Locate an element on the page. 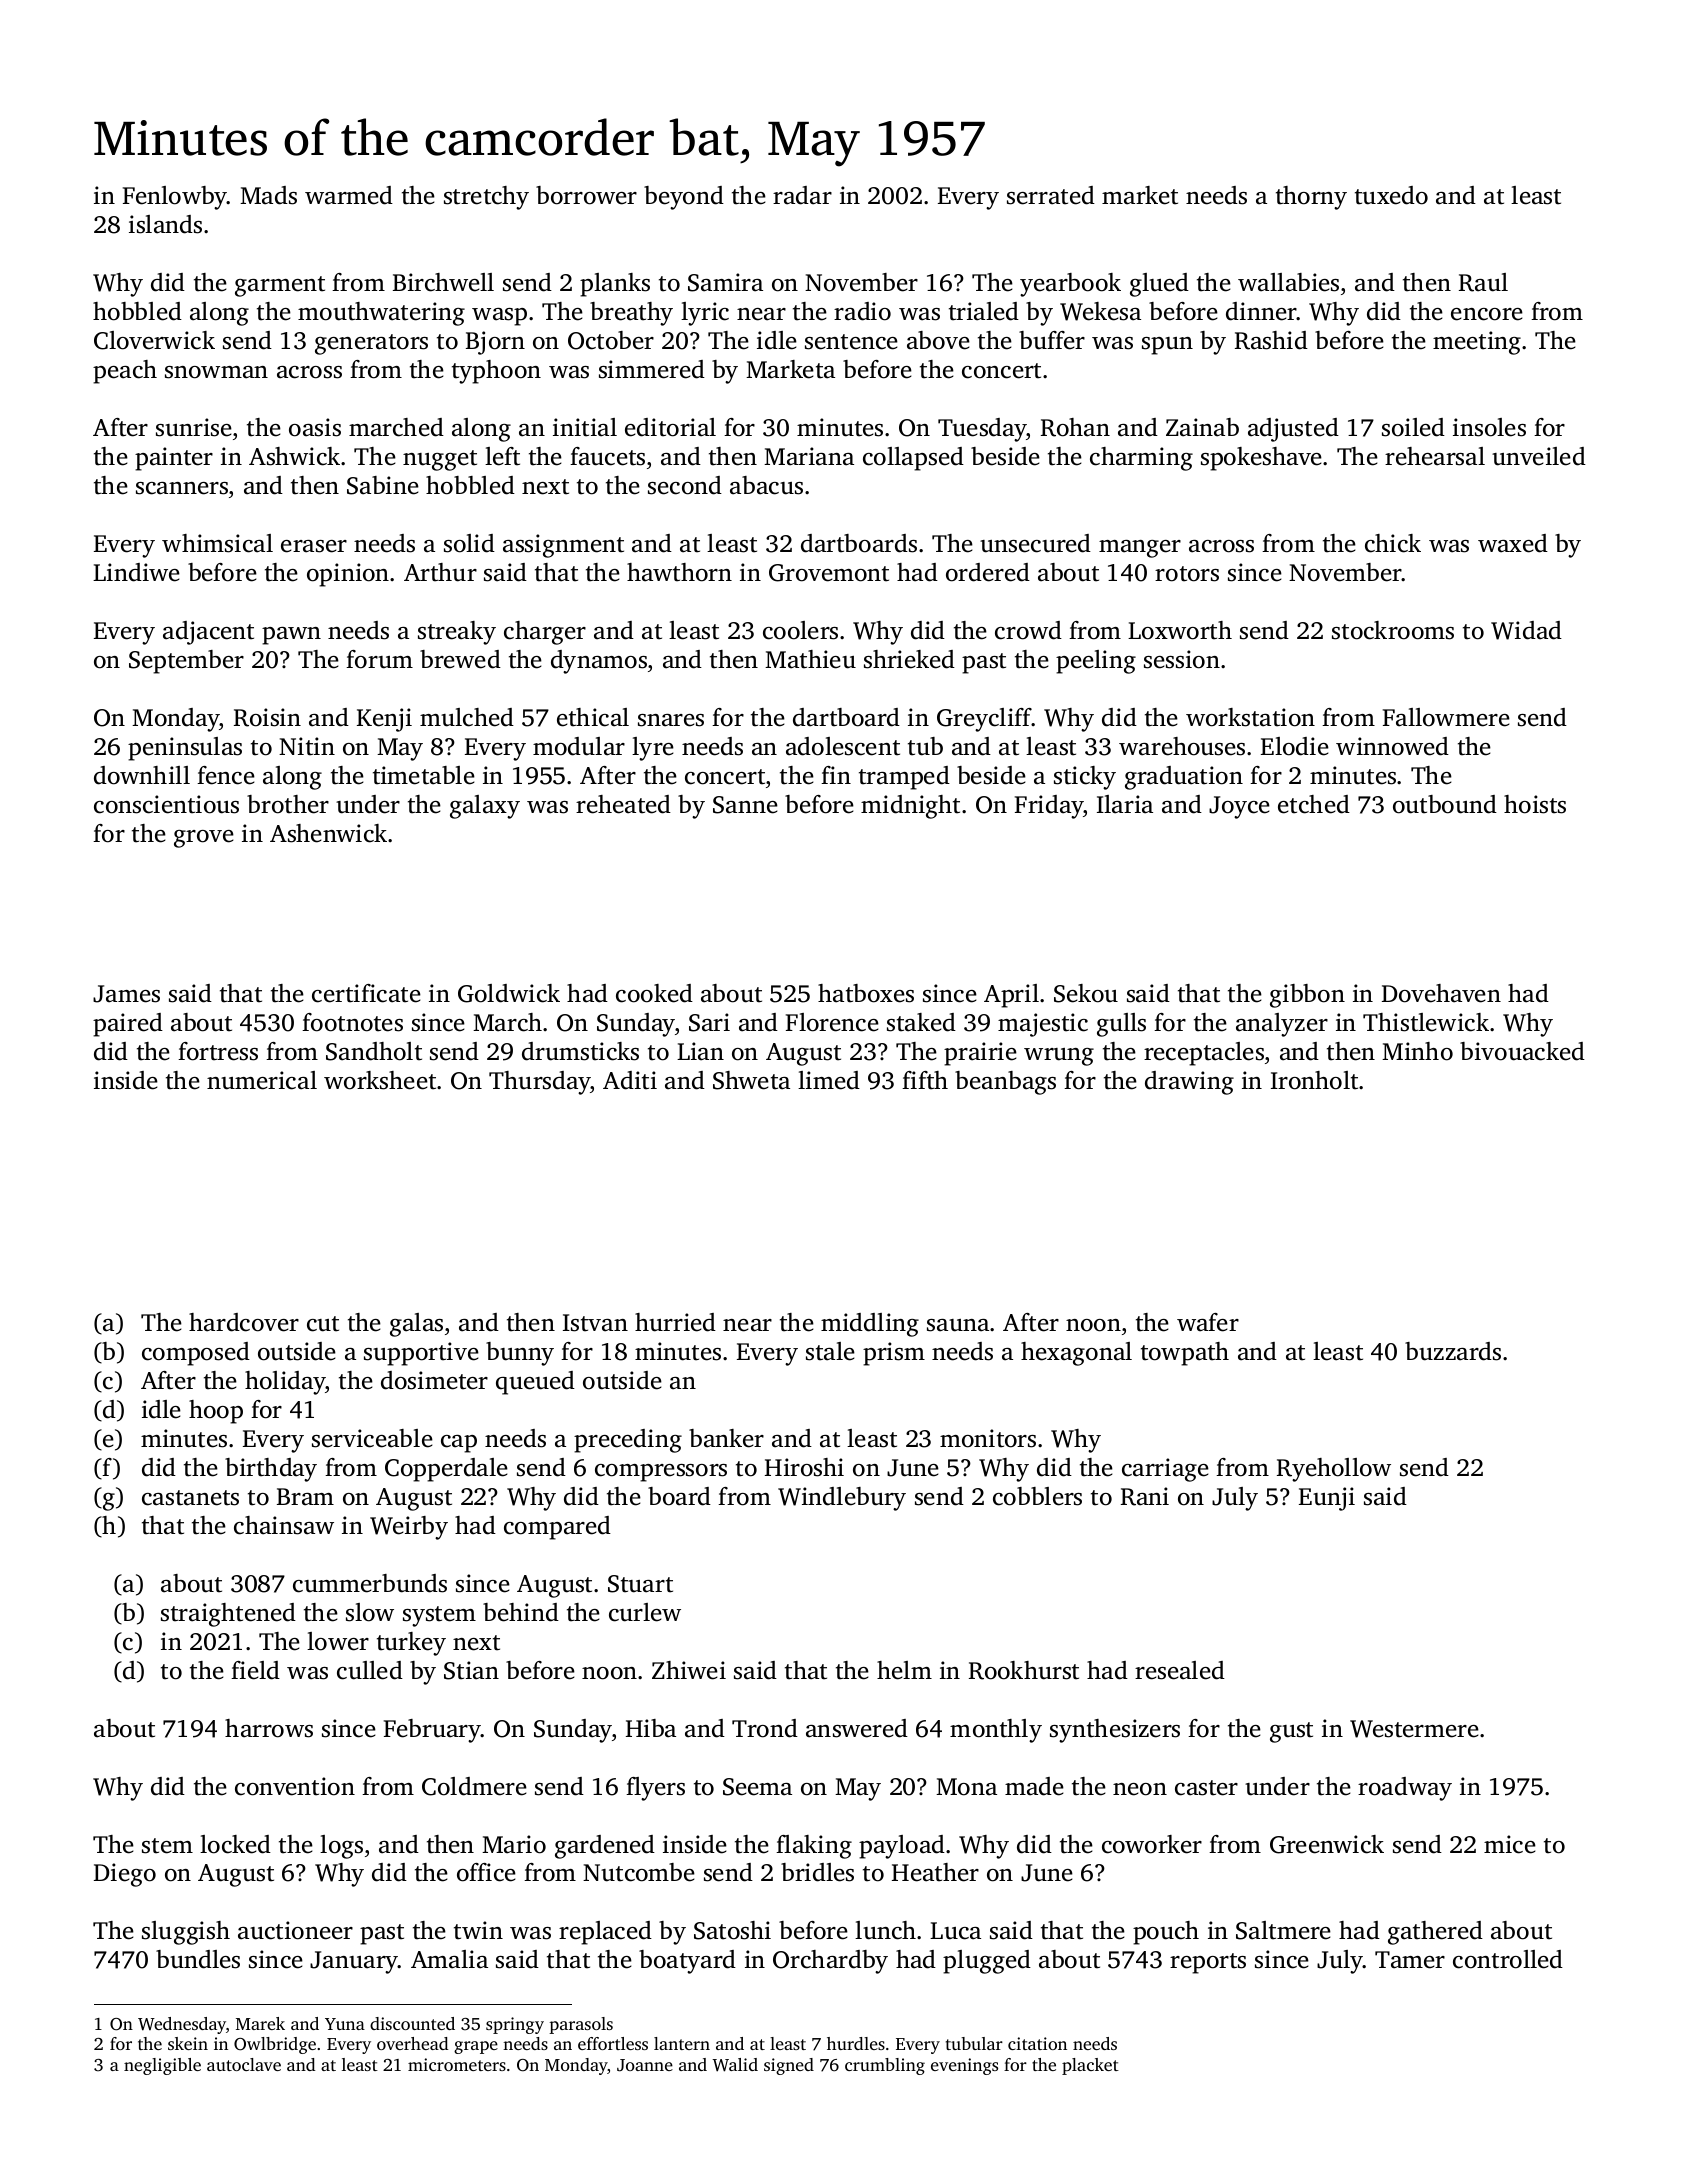 Image resolution: width=1683 pixels, height=2178 pixels. tuxedo is located at coordinates (1391, 195).
